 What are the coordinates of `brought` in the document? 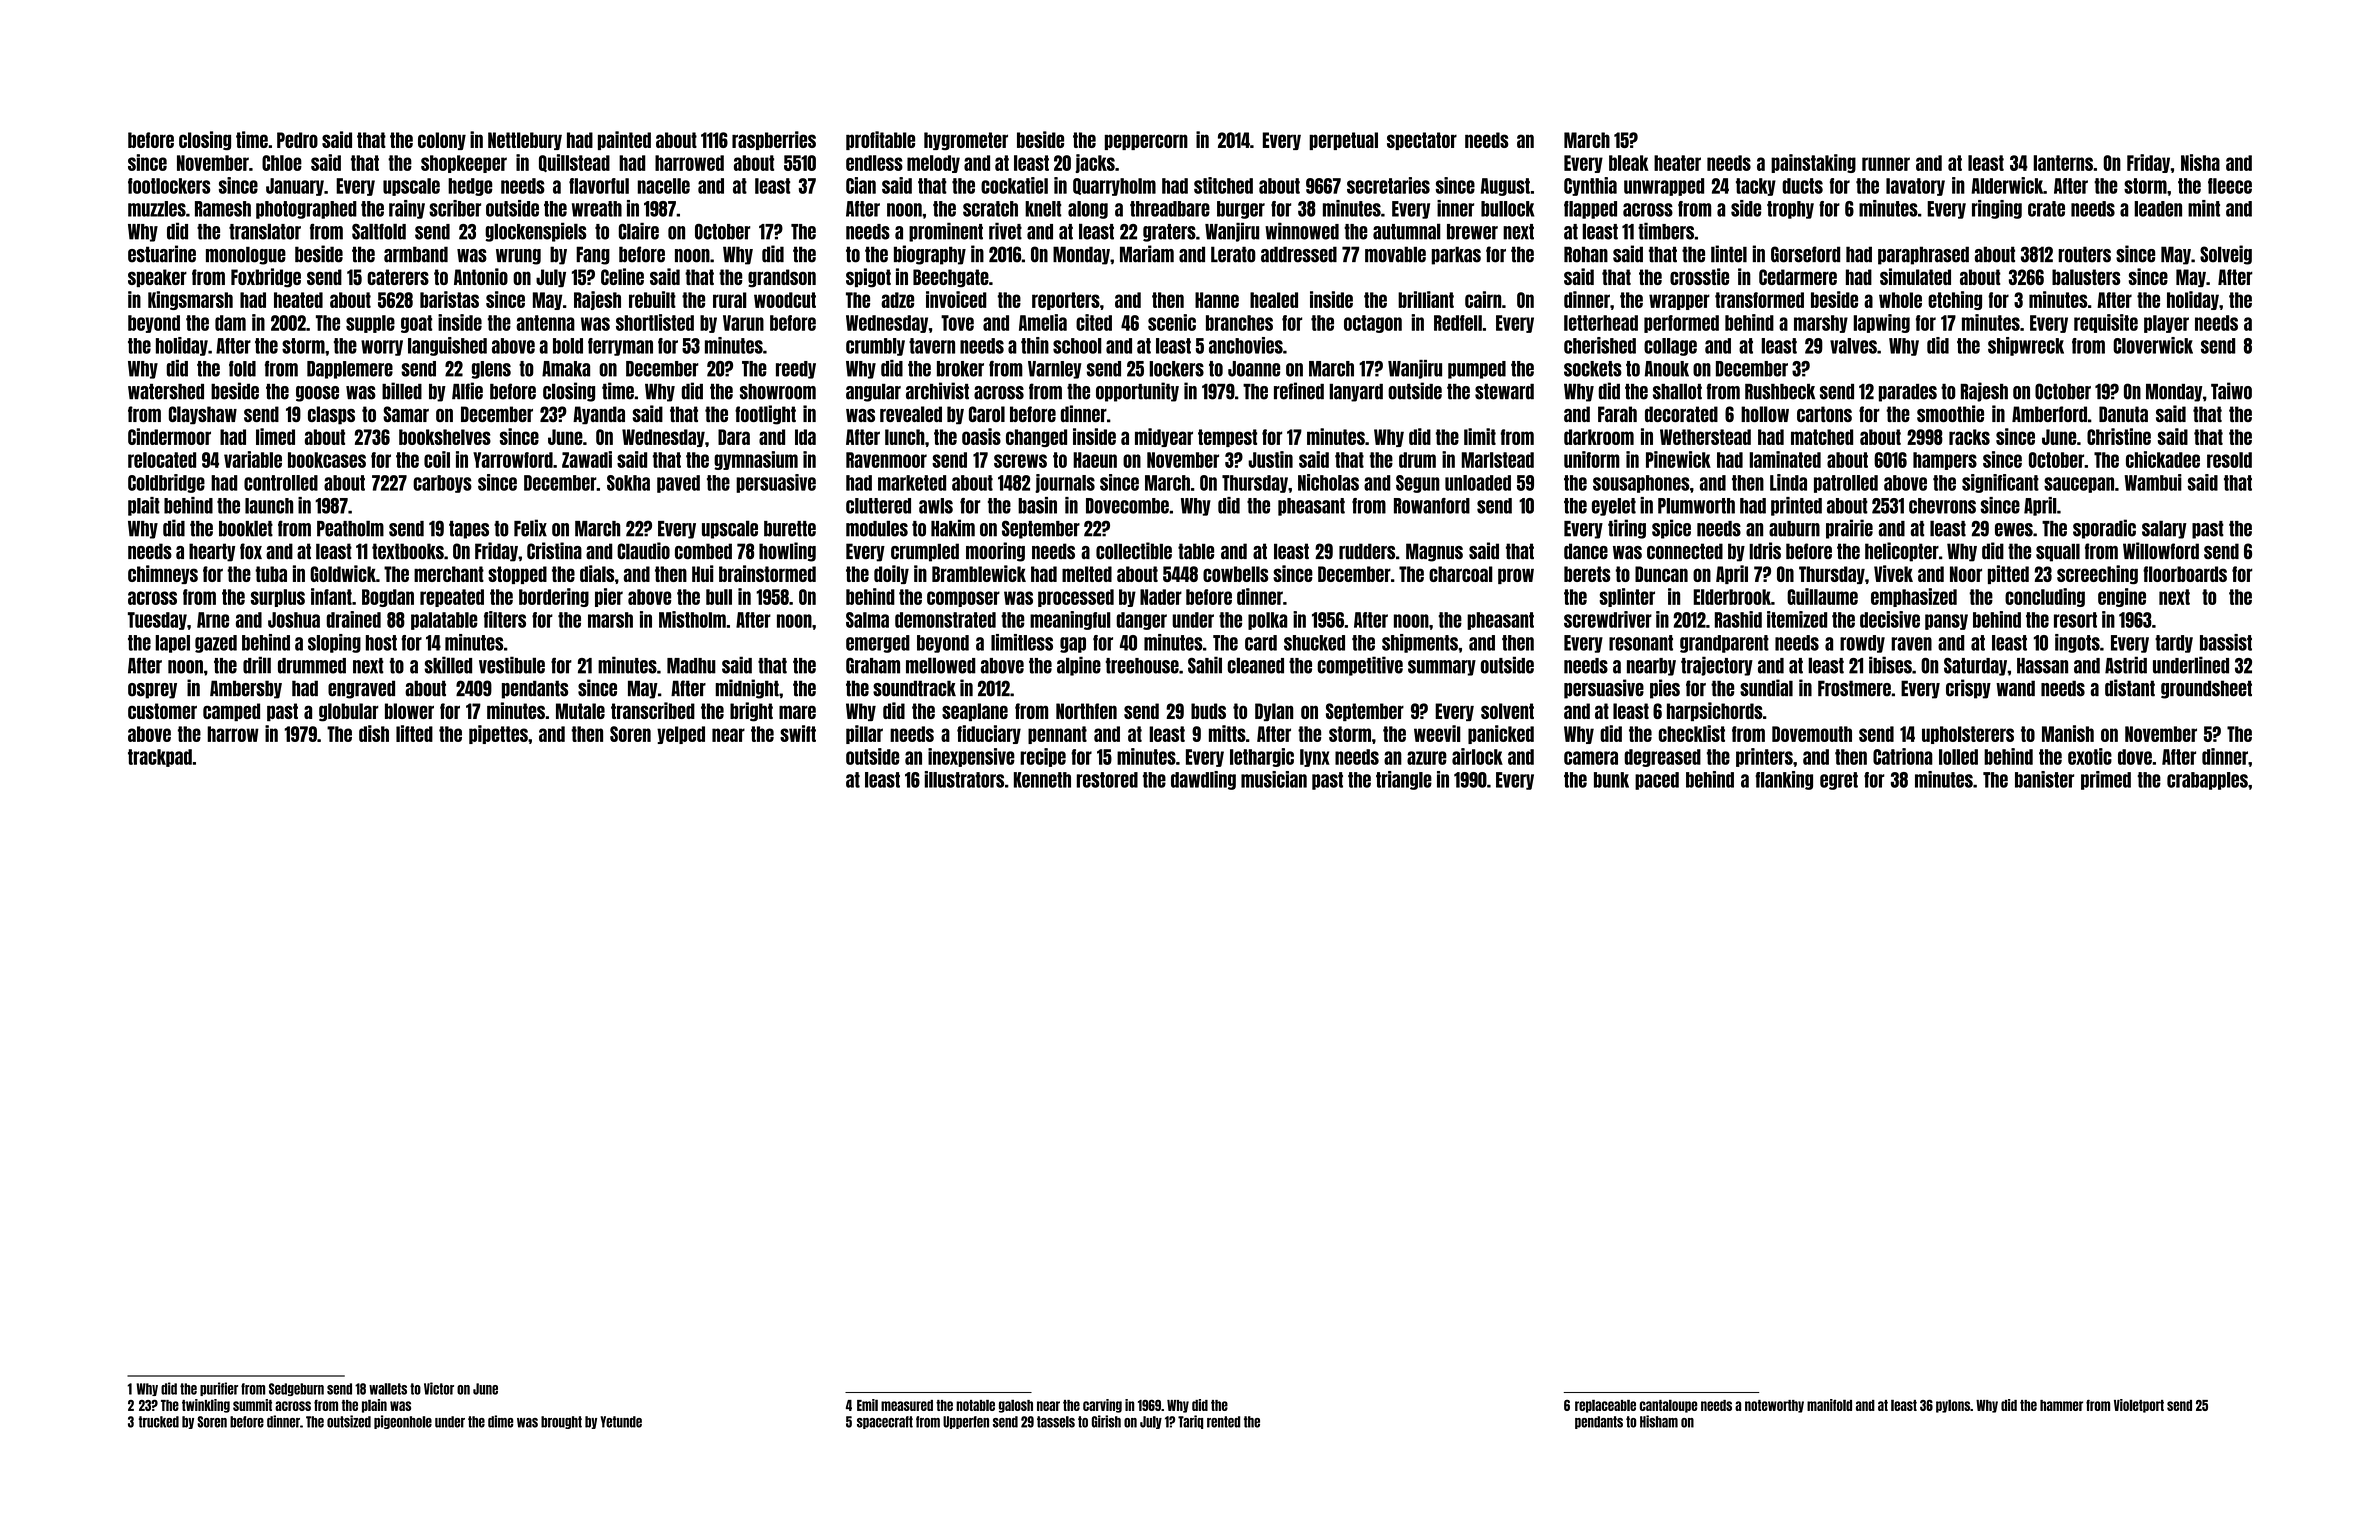 It's located at (561, 1422).
